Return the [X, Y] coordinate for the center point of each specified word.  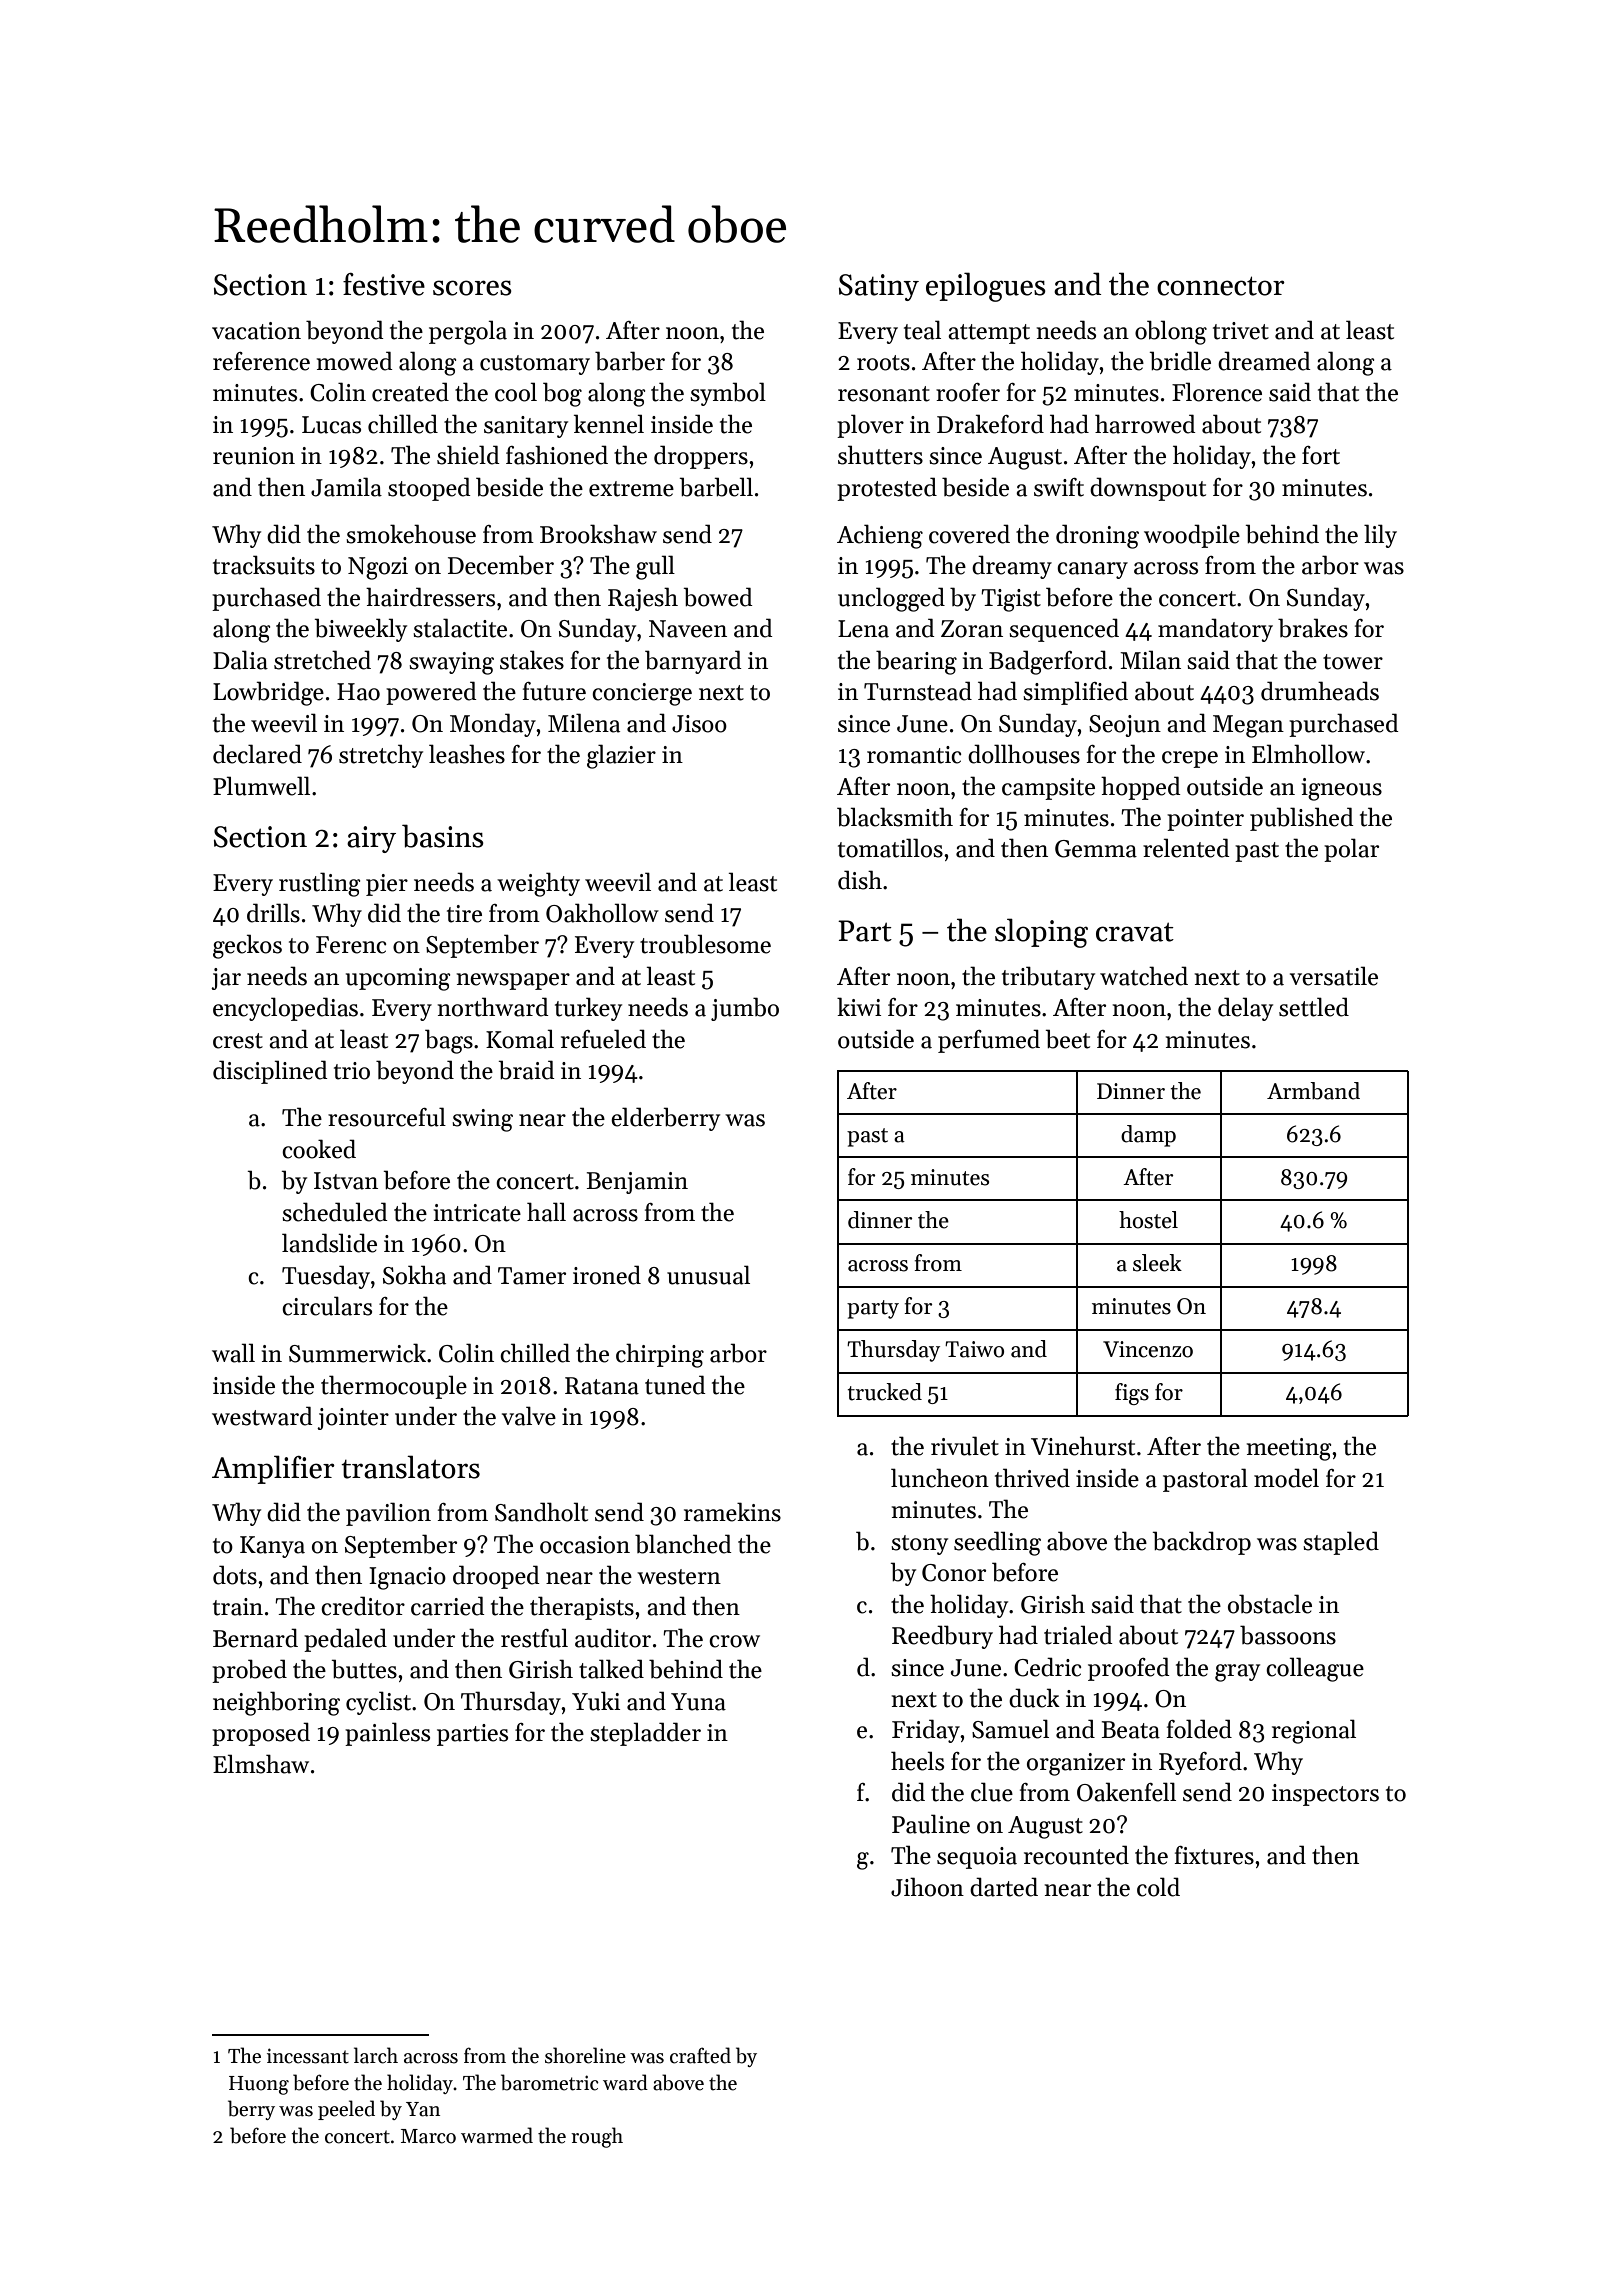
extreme [631, 489]
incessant [308, 2056]
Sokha [414, 1275]
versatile [1334, 976]
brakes [1313, 628]
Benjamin [637, 1183]
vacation [256, 331]
